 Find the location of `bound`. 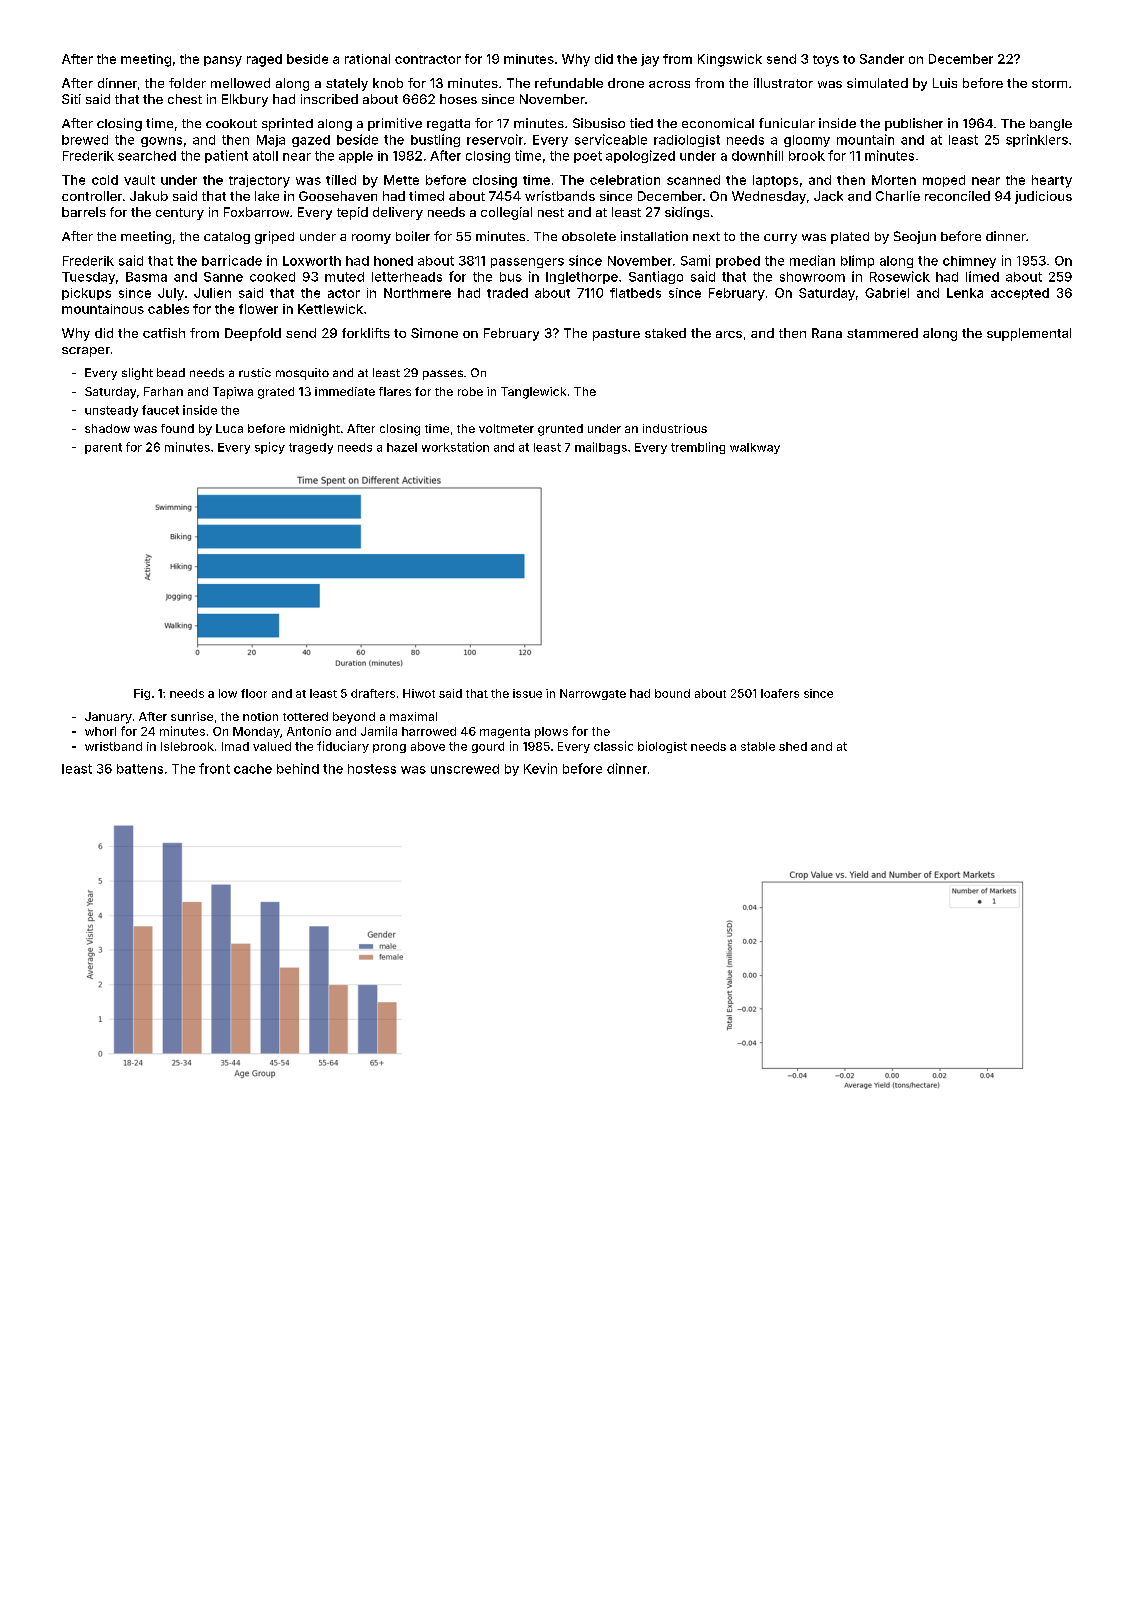

bound is located at coordinates (672, 693).
